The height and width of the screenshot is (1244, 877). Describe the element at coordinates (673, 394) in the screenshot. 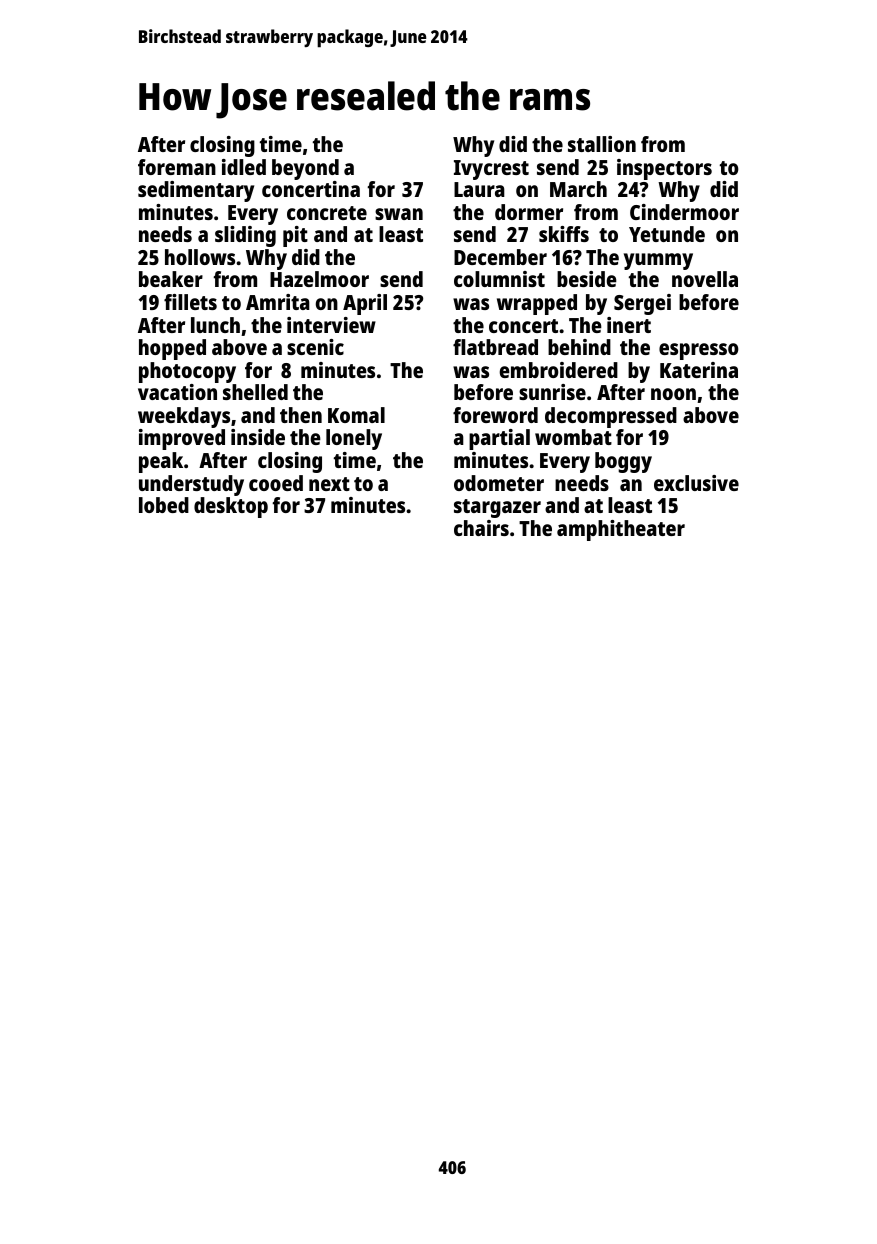

I see `noon` at that location.
